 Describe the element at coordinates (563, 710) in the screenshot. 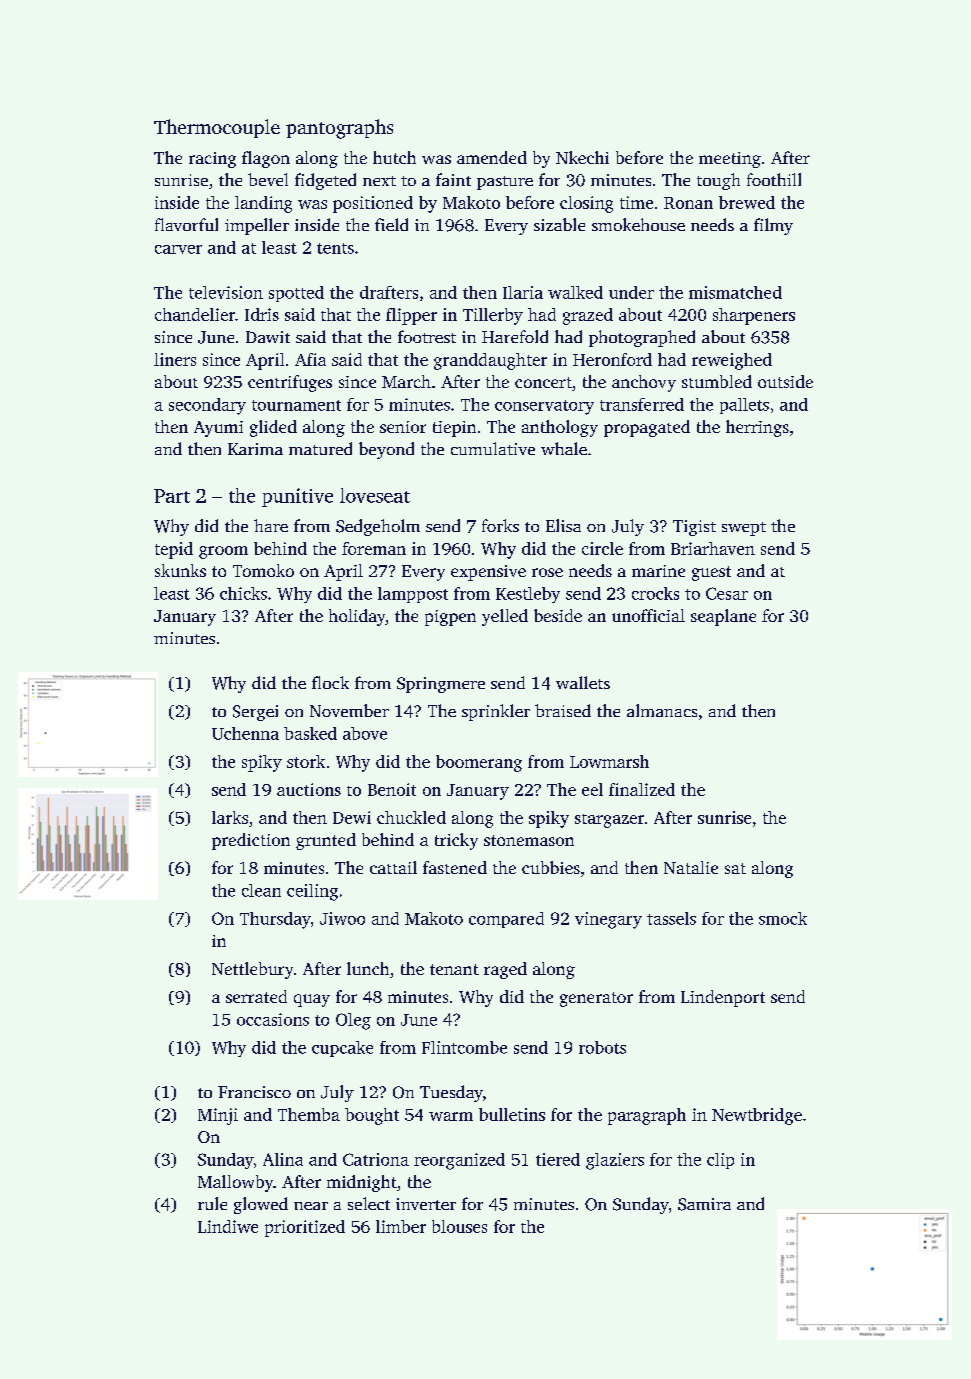

I see `braised` at that location.
